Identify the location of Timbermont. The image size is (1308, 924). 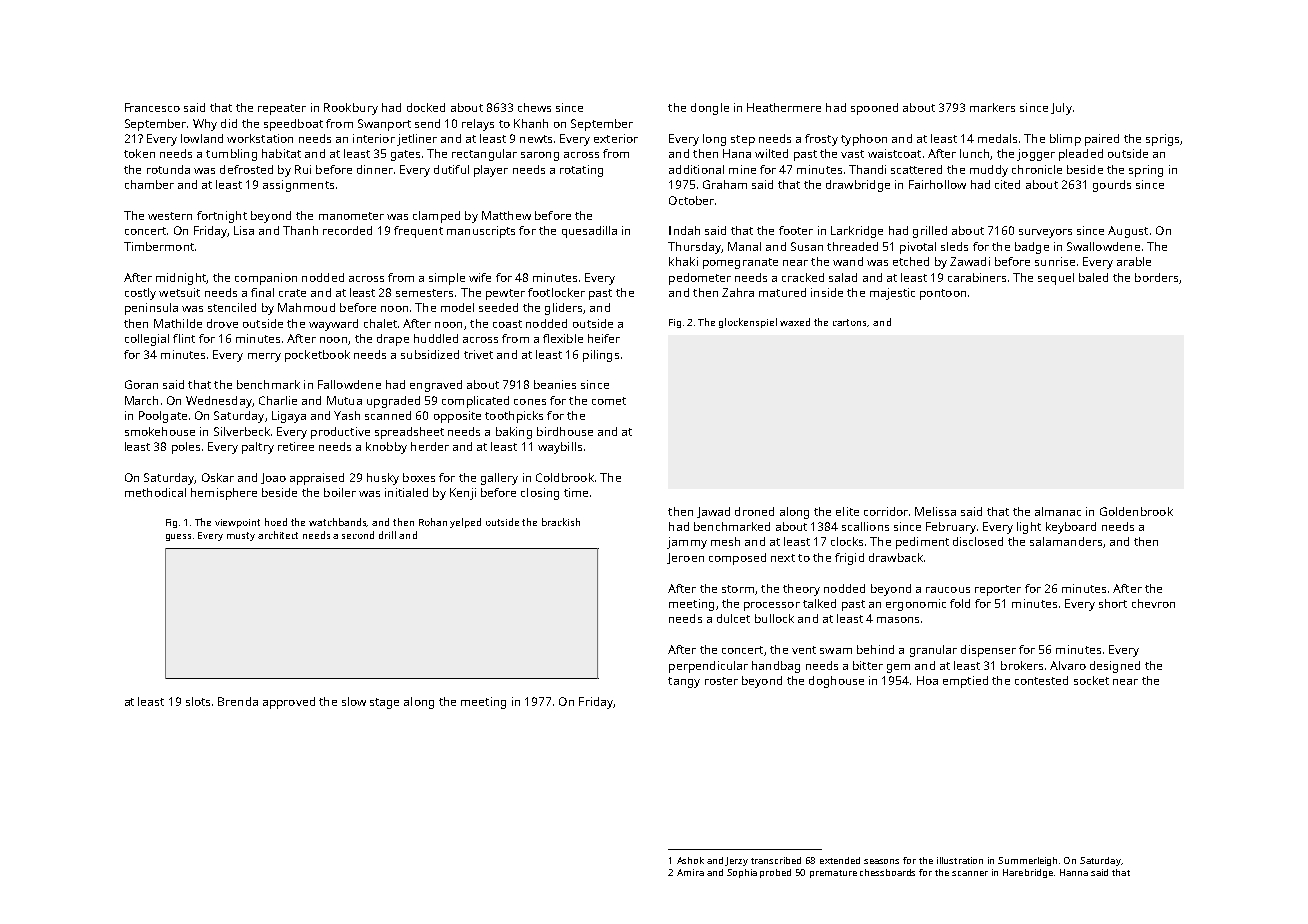
(159, 246).
